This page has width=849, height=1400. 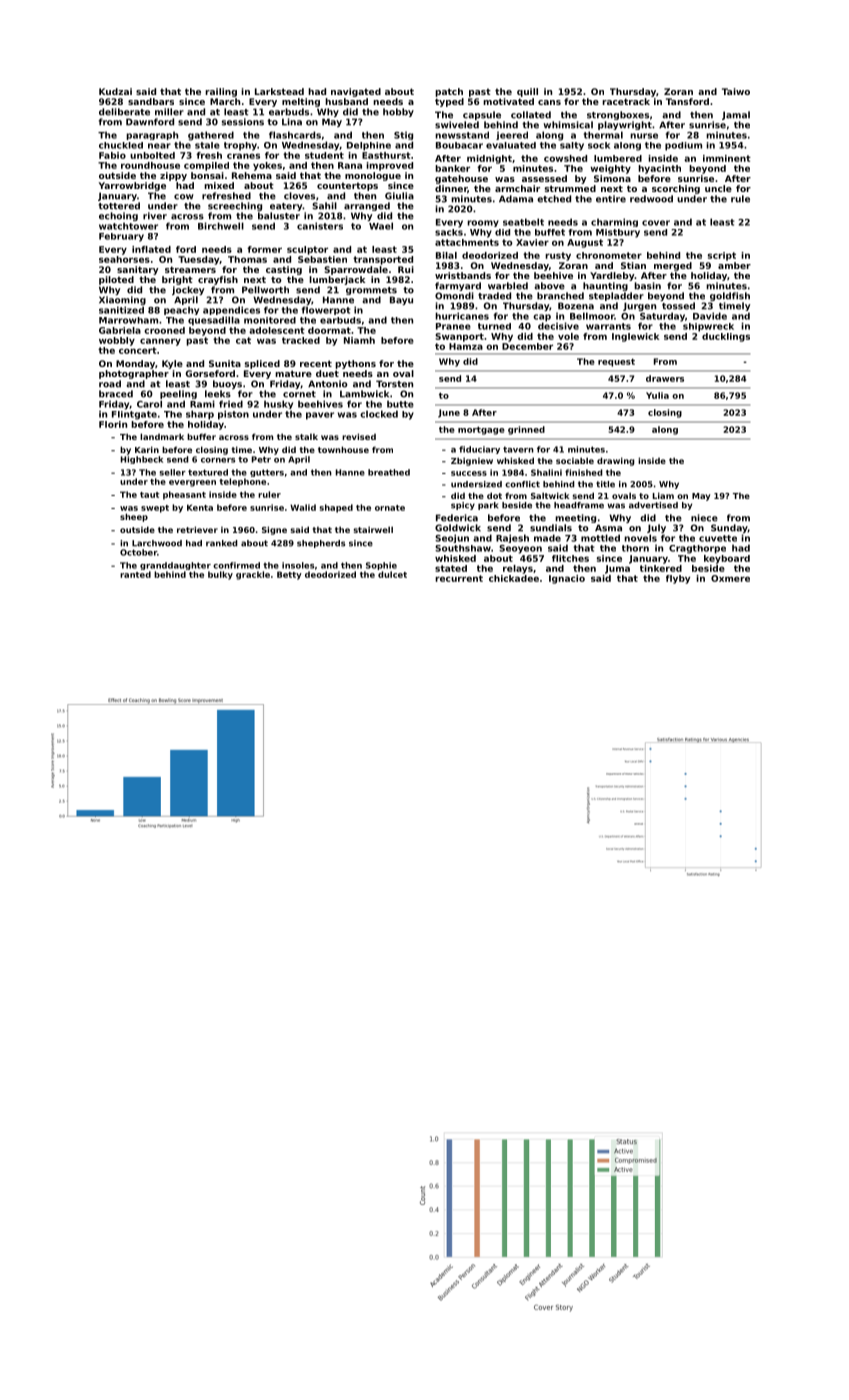 What do you see at coordinates (663, 495) in the page?
I see `Liam` at bounding box center [663, 495].
